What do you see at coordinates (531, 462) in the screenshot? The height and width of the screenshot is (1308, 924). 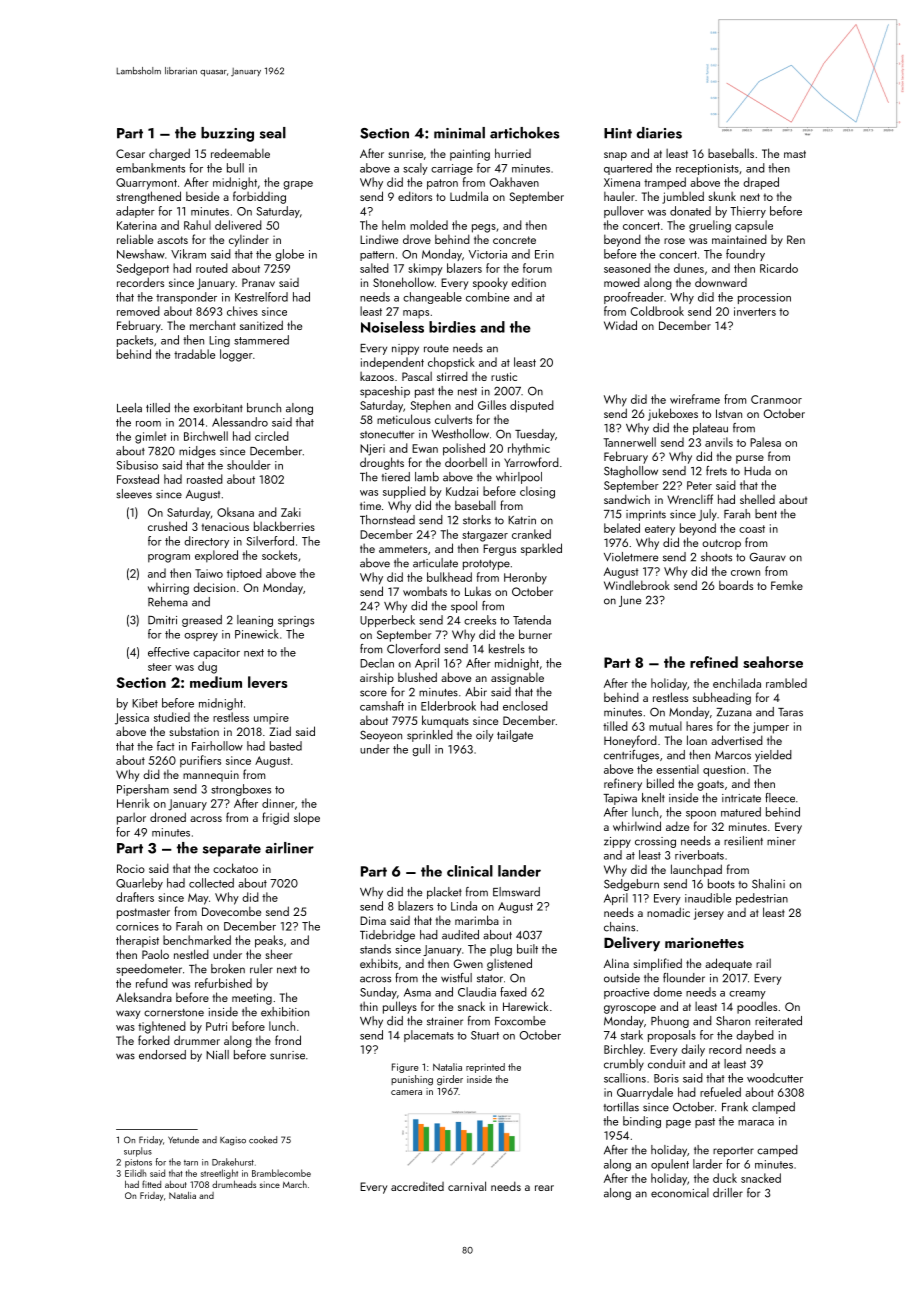 I see `Yarrowford` at bounding box center [531, 462].
